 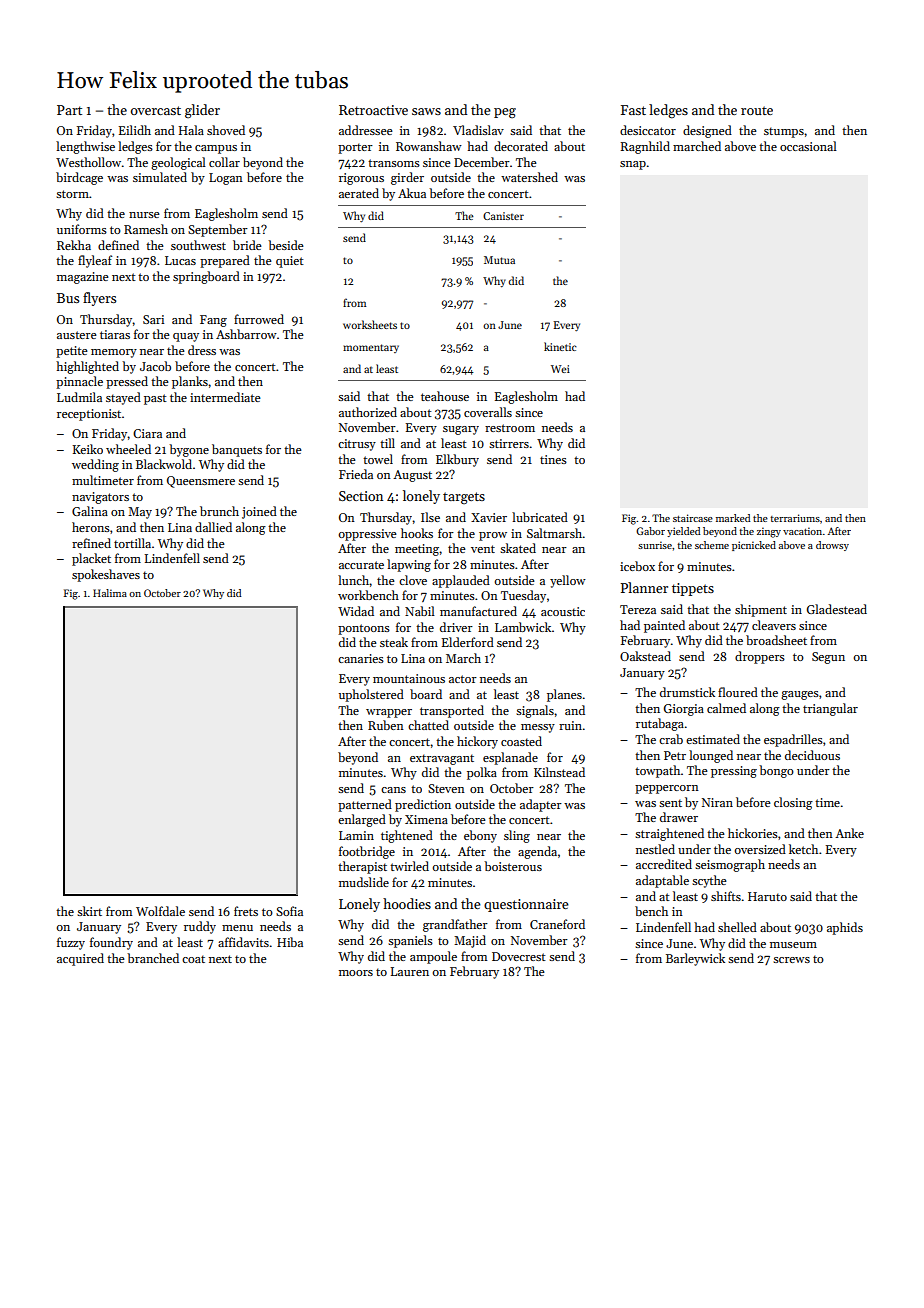 What do you see at coordinates (160, 177) in the screenshot?
I see `simulated` at bounding box center [160, 177].
